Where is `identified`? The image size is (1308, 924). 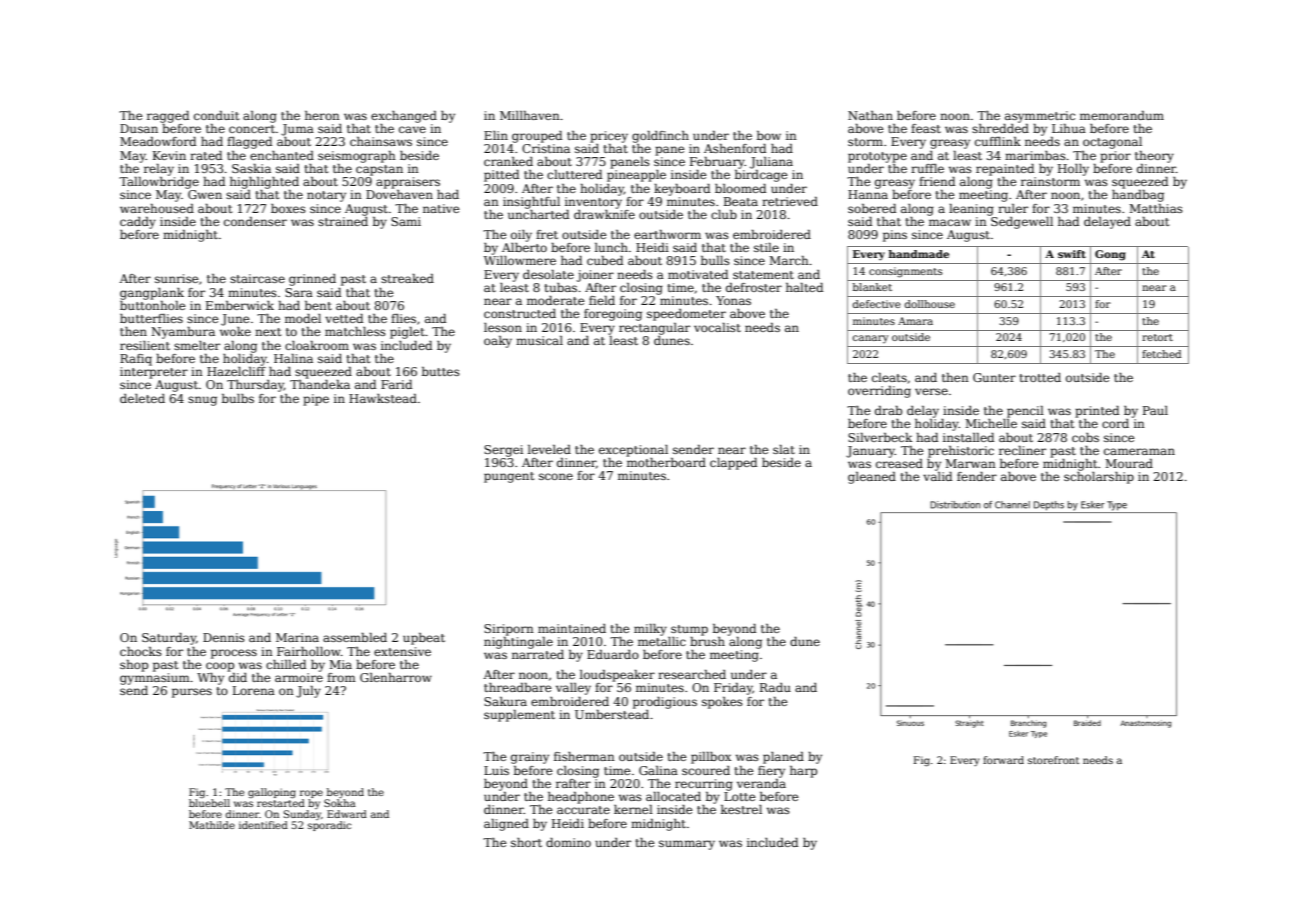
identified is located at coordinates (263, 825).
